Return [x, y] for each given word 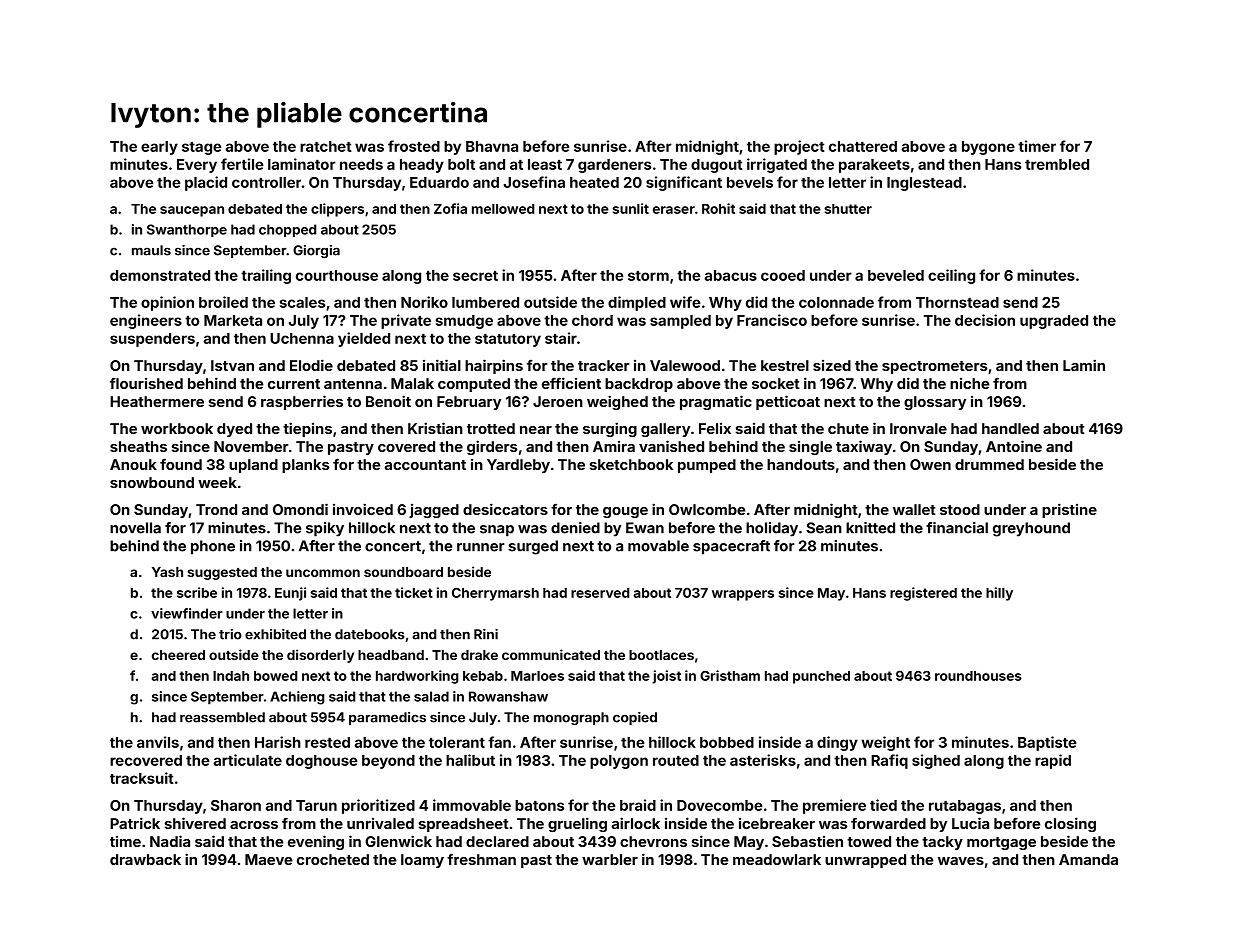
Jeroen [558, 401]
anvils [158, 742]
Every [197, 166]
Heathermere [157, 401]
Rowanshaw [508, 696]
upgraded [1054, 322]
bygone [988, 148]
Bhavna [492, 146]
